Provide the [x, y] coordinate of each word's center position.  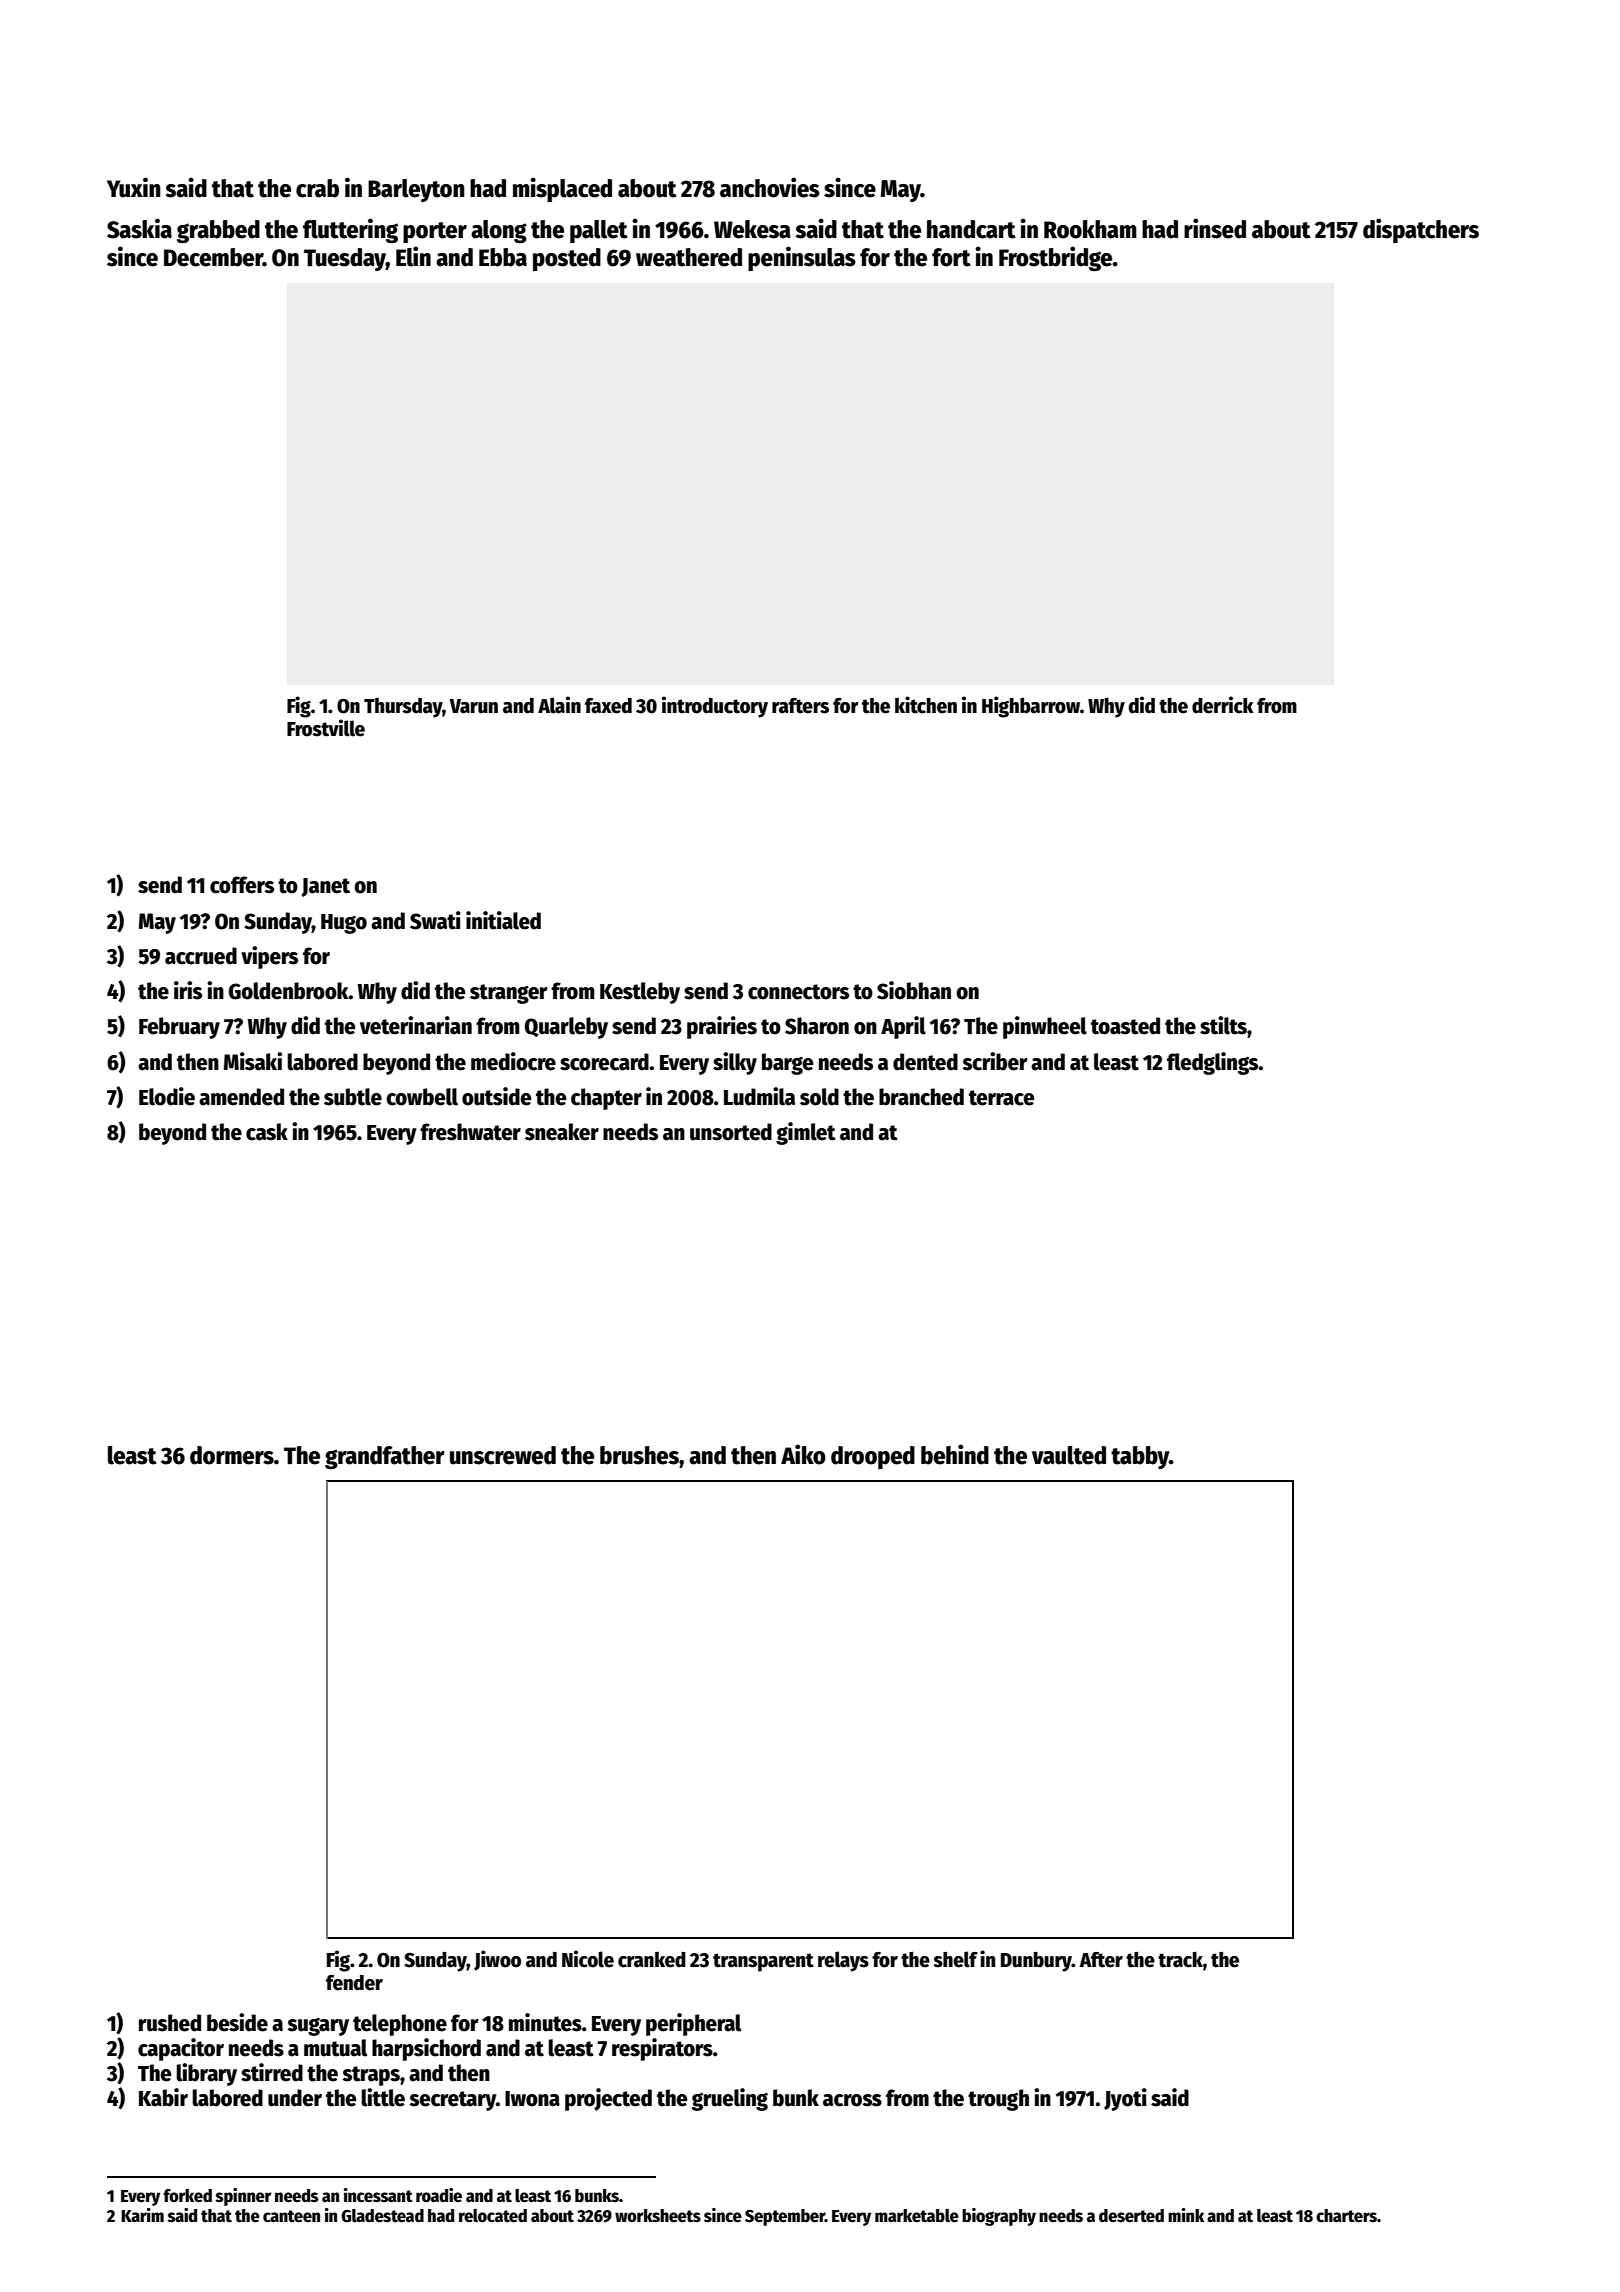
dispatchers [1421, 230]
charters [1346, 2216]
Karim [142, 2215]
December [213, 257]
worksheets [658, 2216]
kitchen [926, 705]
